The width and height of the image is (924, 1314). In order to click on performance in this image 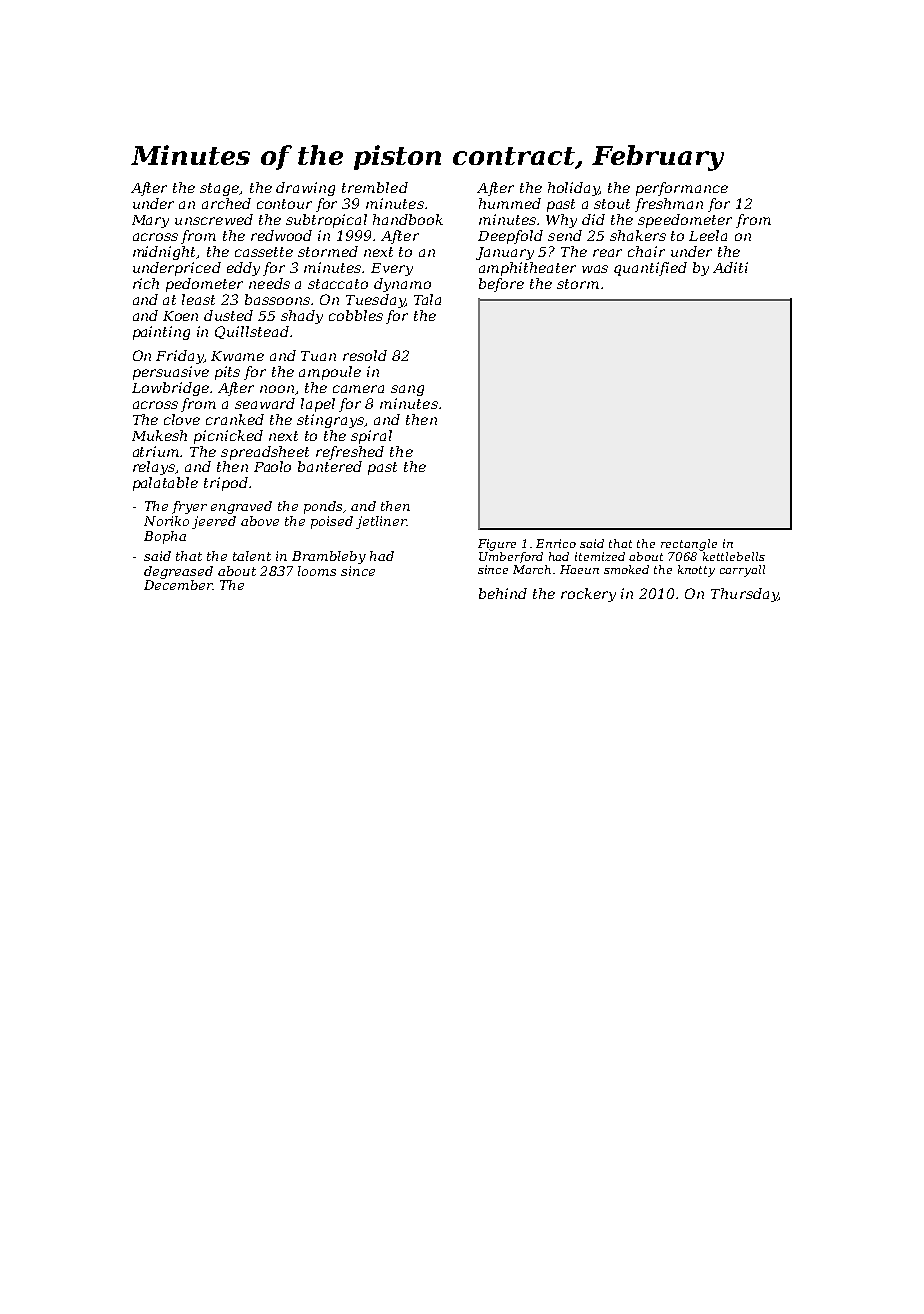, I will do `click(682, 189)`.
